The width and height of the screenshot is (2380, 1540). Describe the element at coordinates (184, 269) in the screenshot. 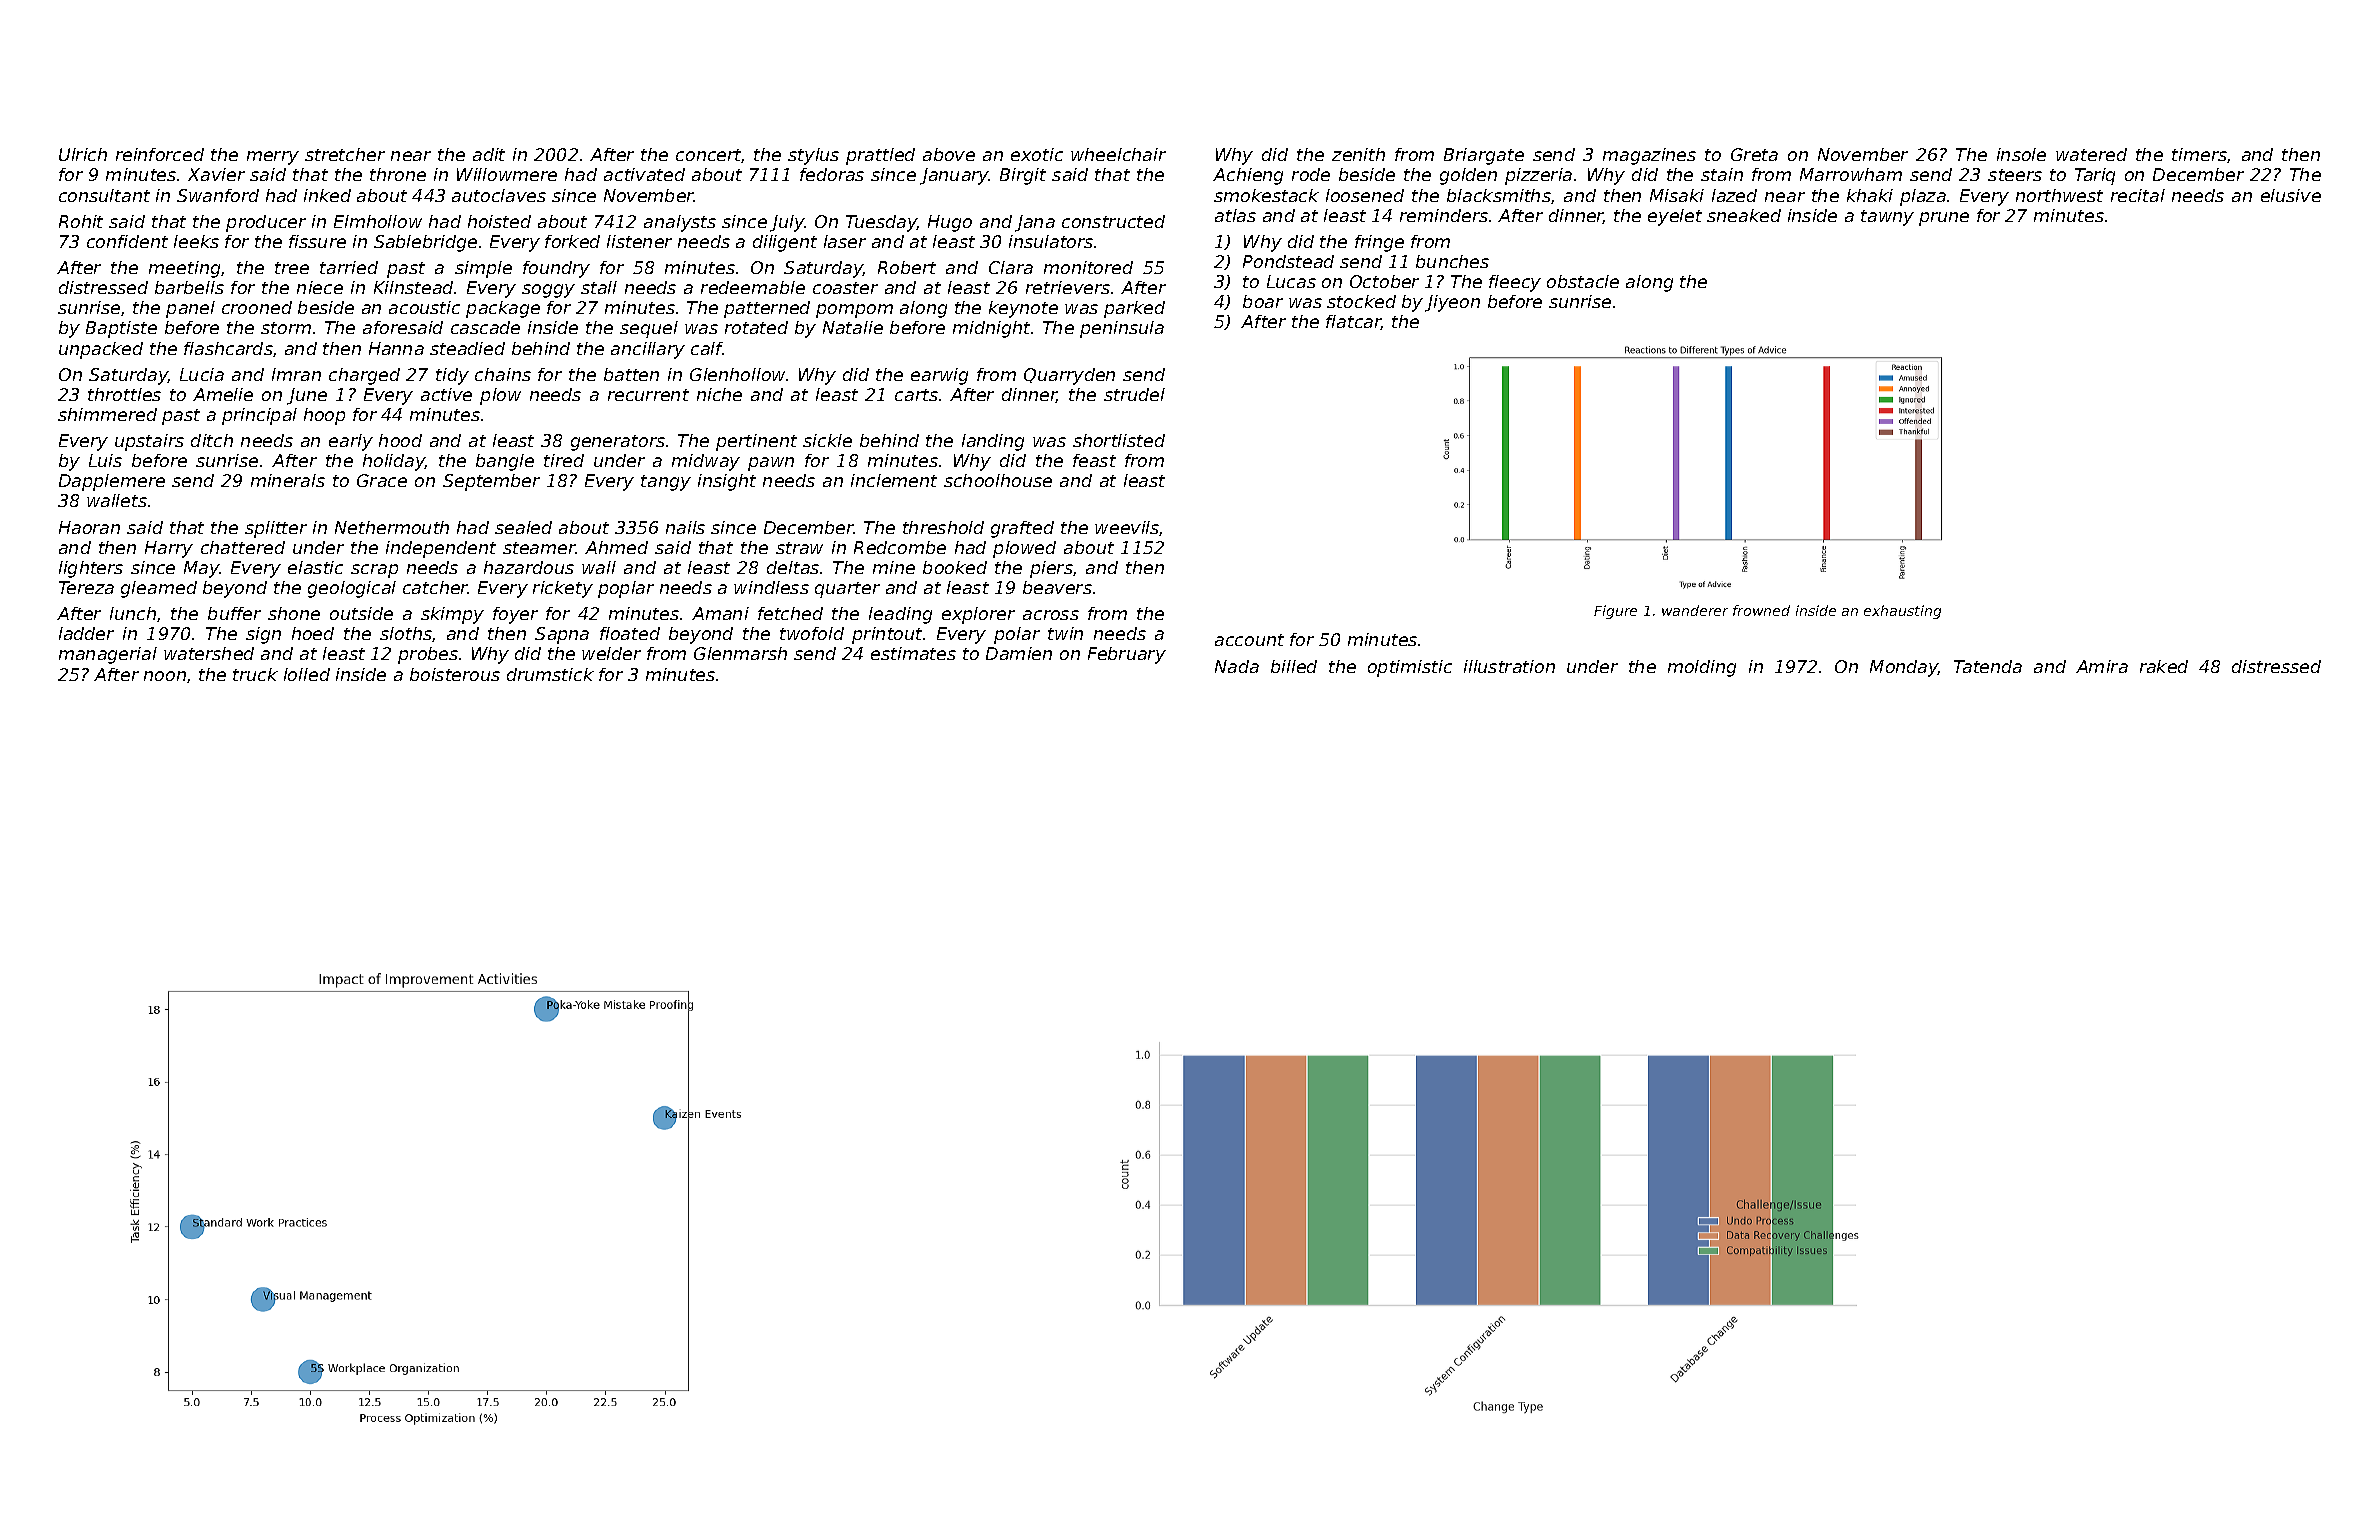

I see `meeting` at that location.
